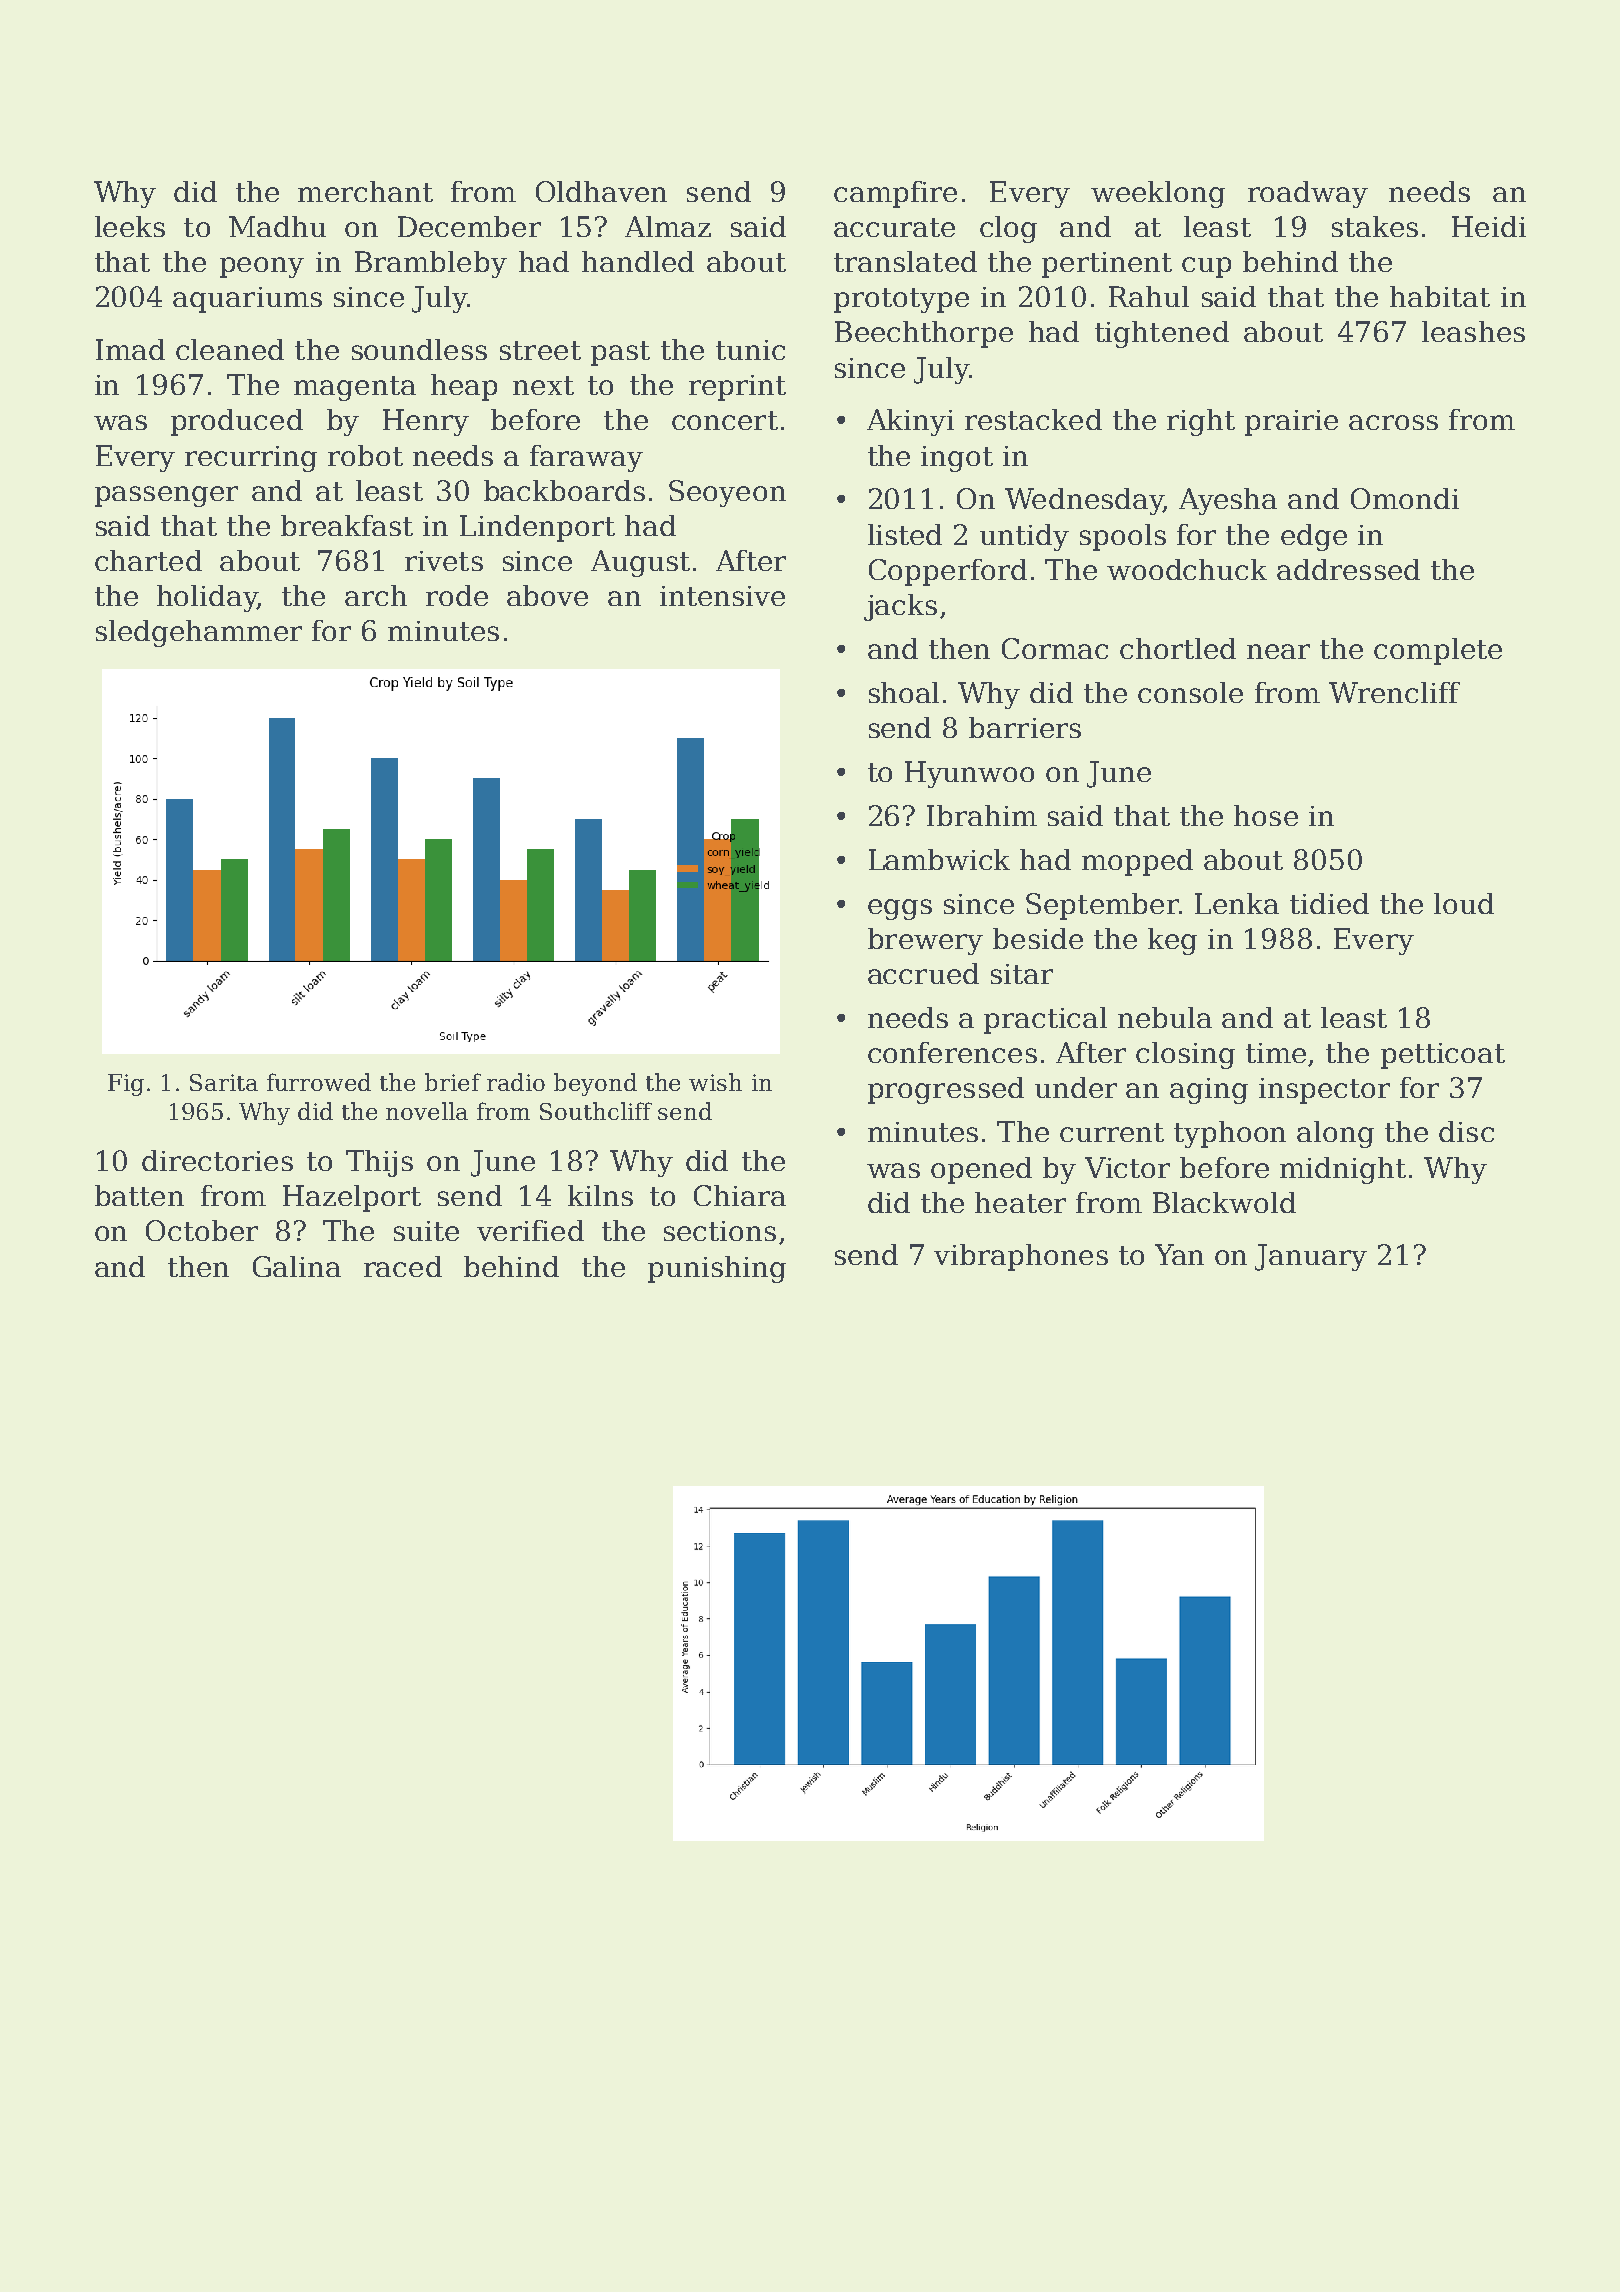 Image resolution: width=1620 pixels, height=2292 pixels. Describe the element at coordinates (910, 422) in the page. I see `Akinyi` at that location.
